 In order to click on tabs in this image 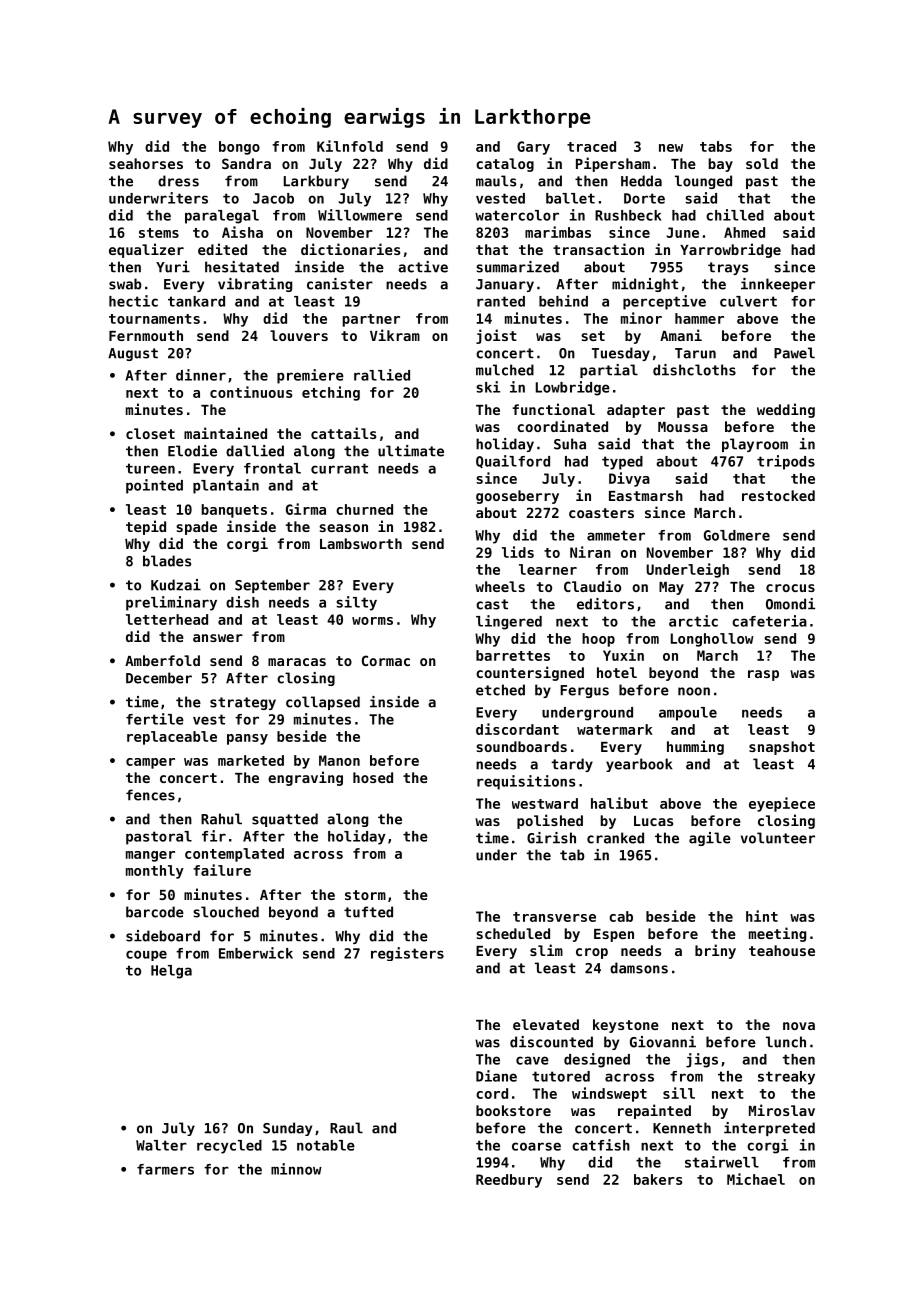, I will do `click(716, 146)`.
